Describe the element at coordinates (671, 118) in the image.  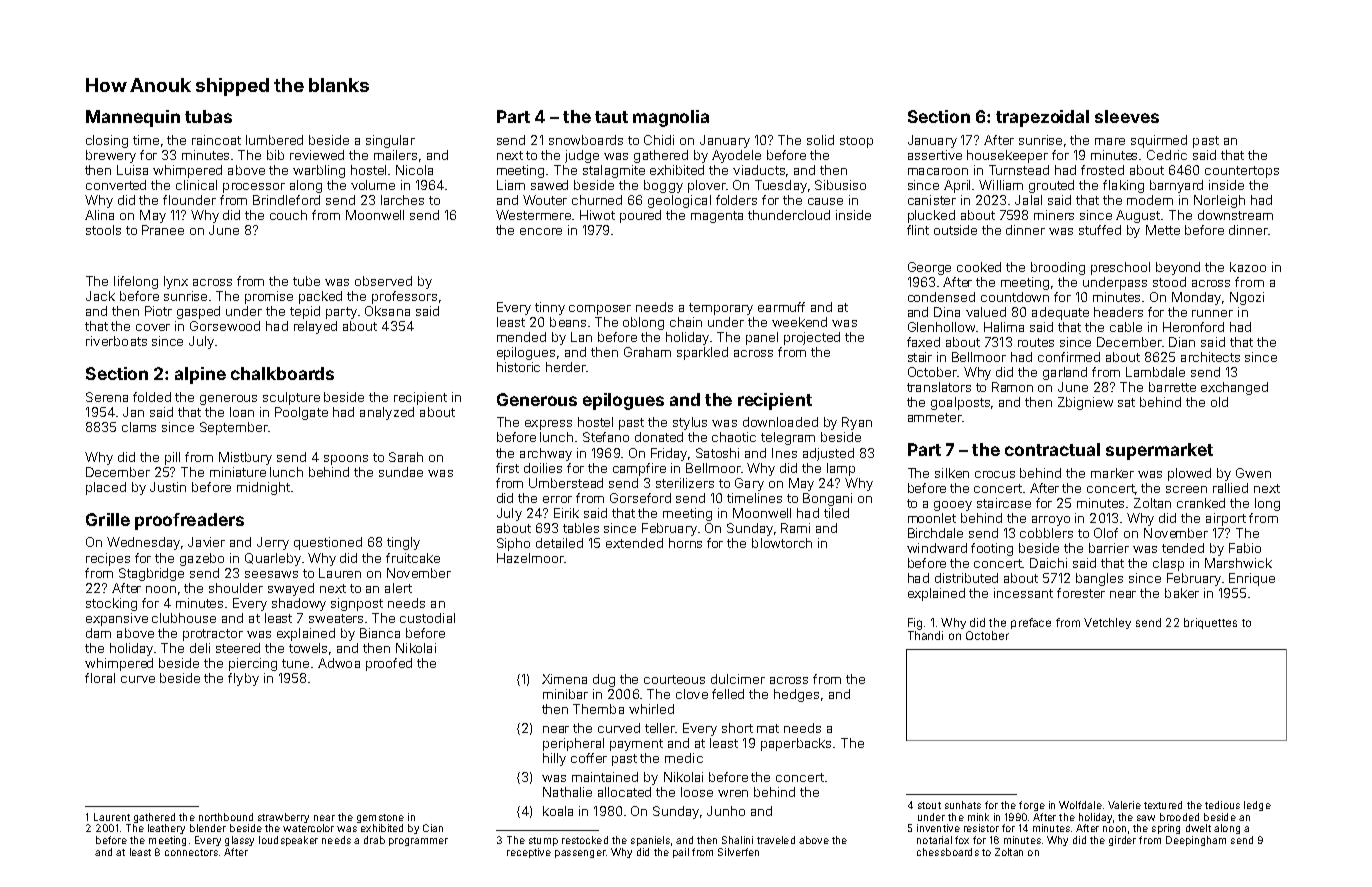
I see `magnolia` at that location.
